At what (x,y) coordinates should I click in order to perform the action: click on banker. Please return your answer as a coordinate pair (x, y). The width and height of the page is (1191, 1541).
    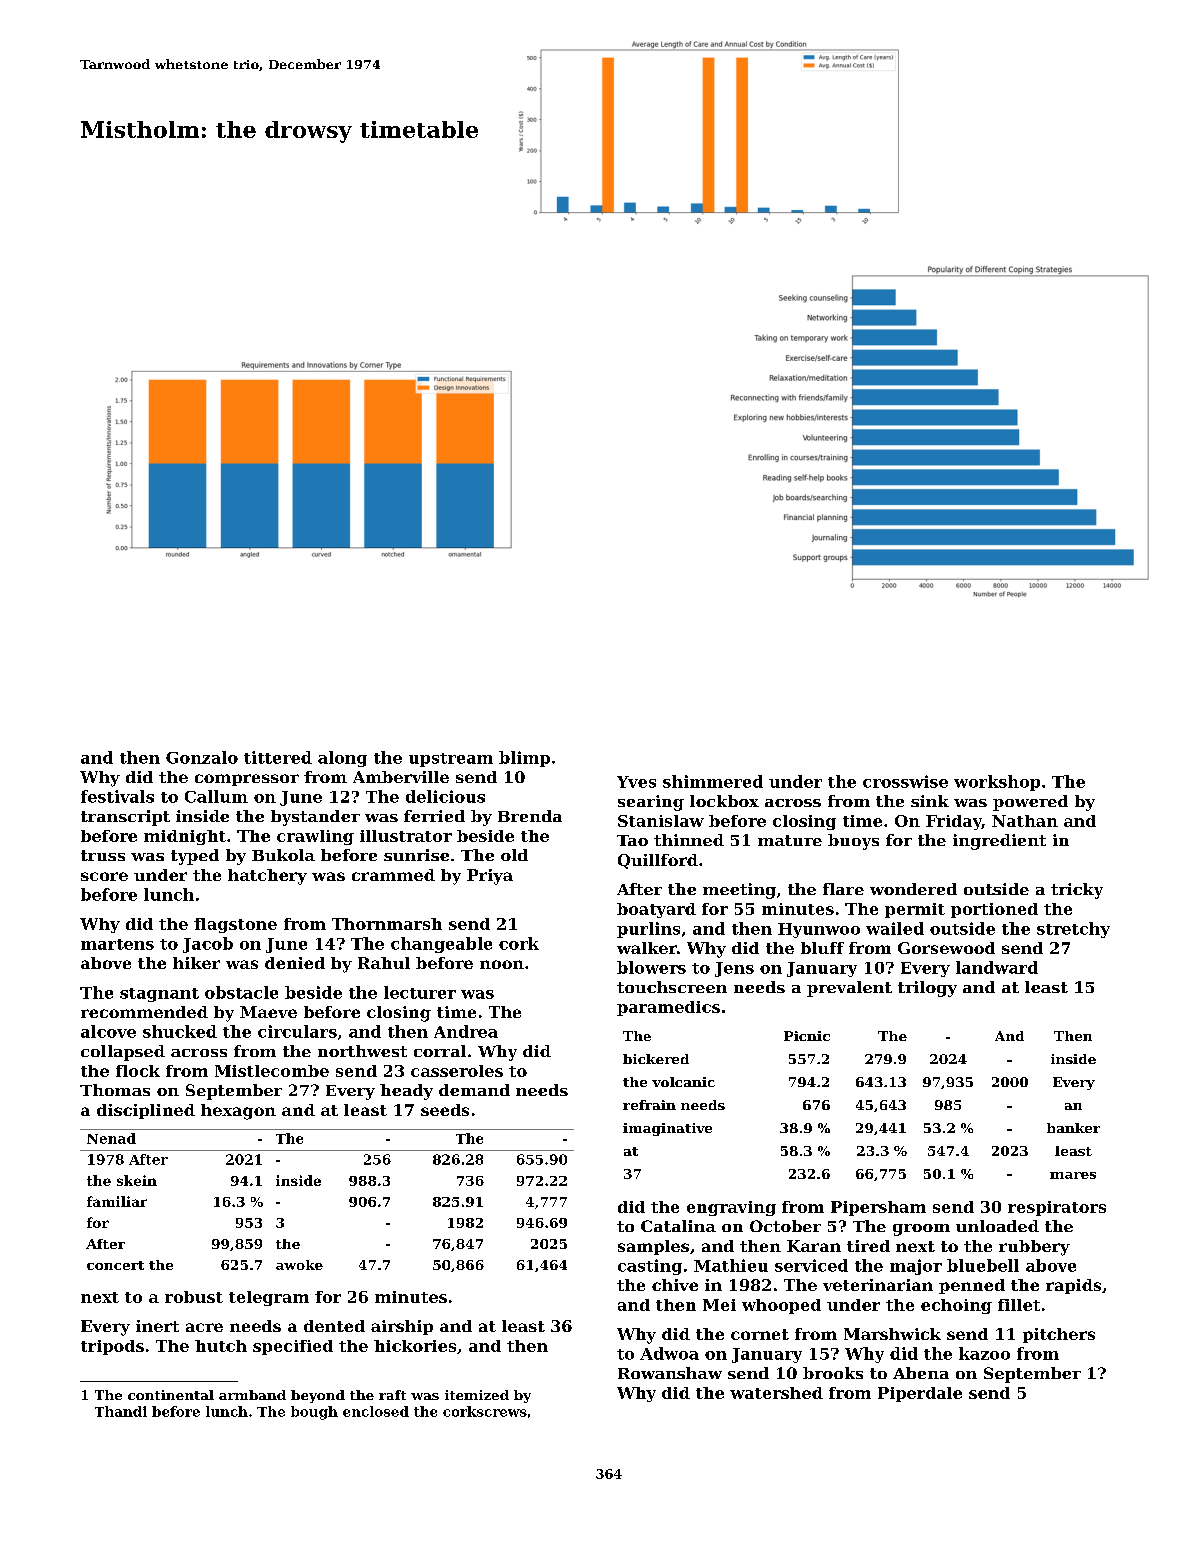
    Looking at the image, I should click on (1073, 1128).
